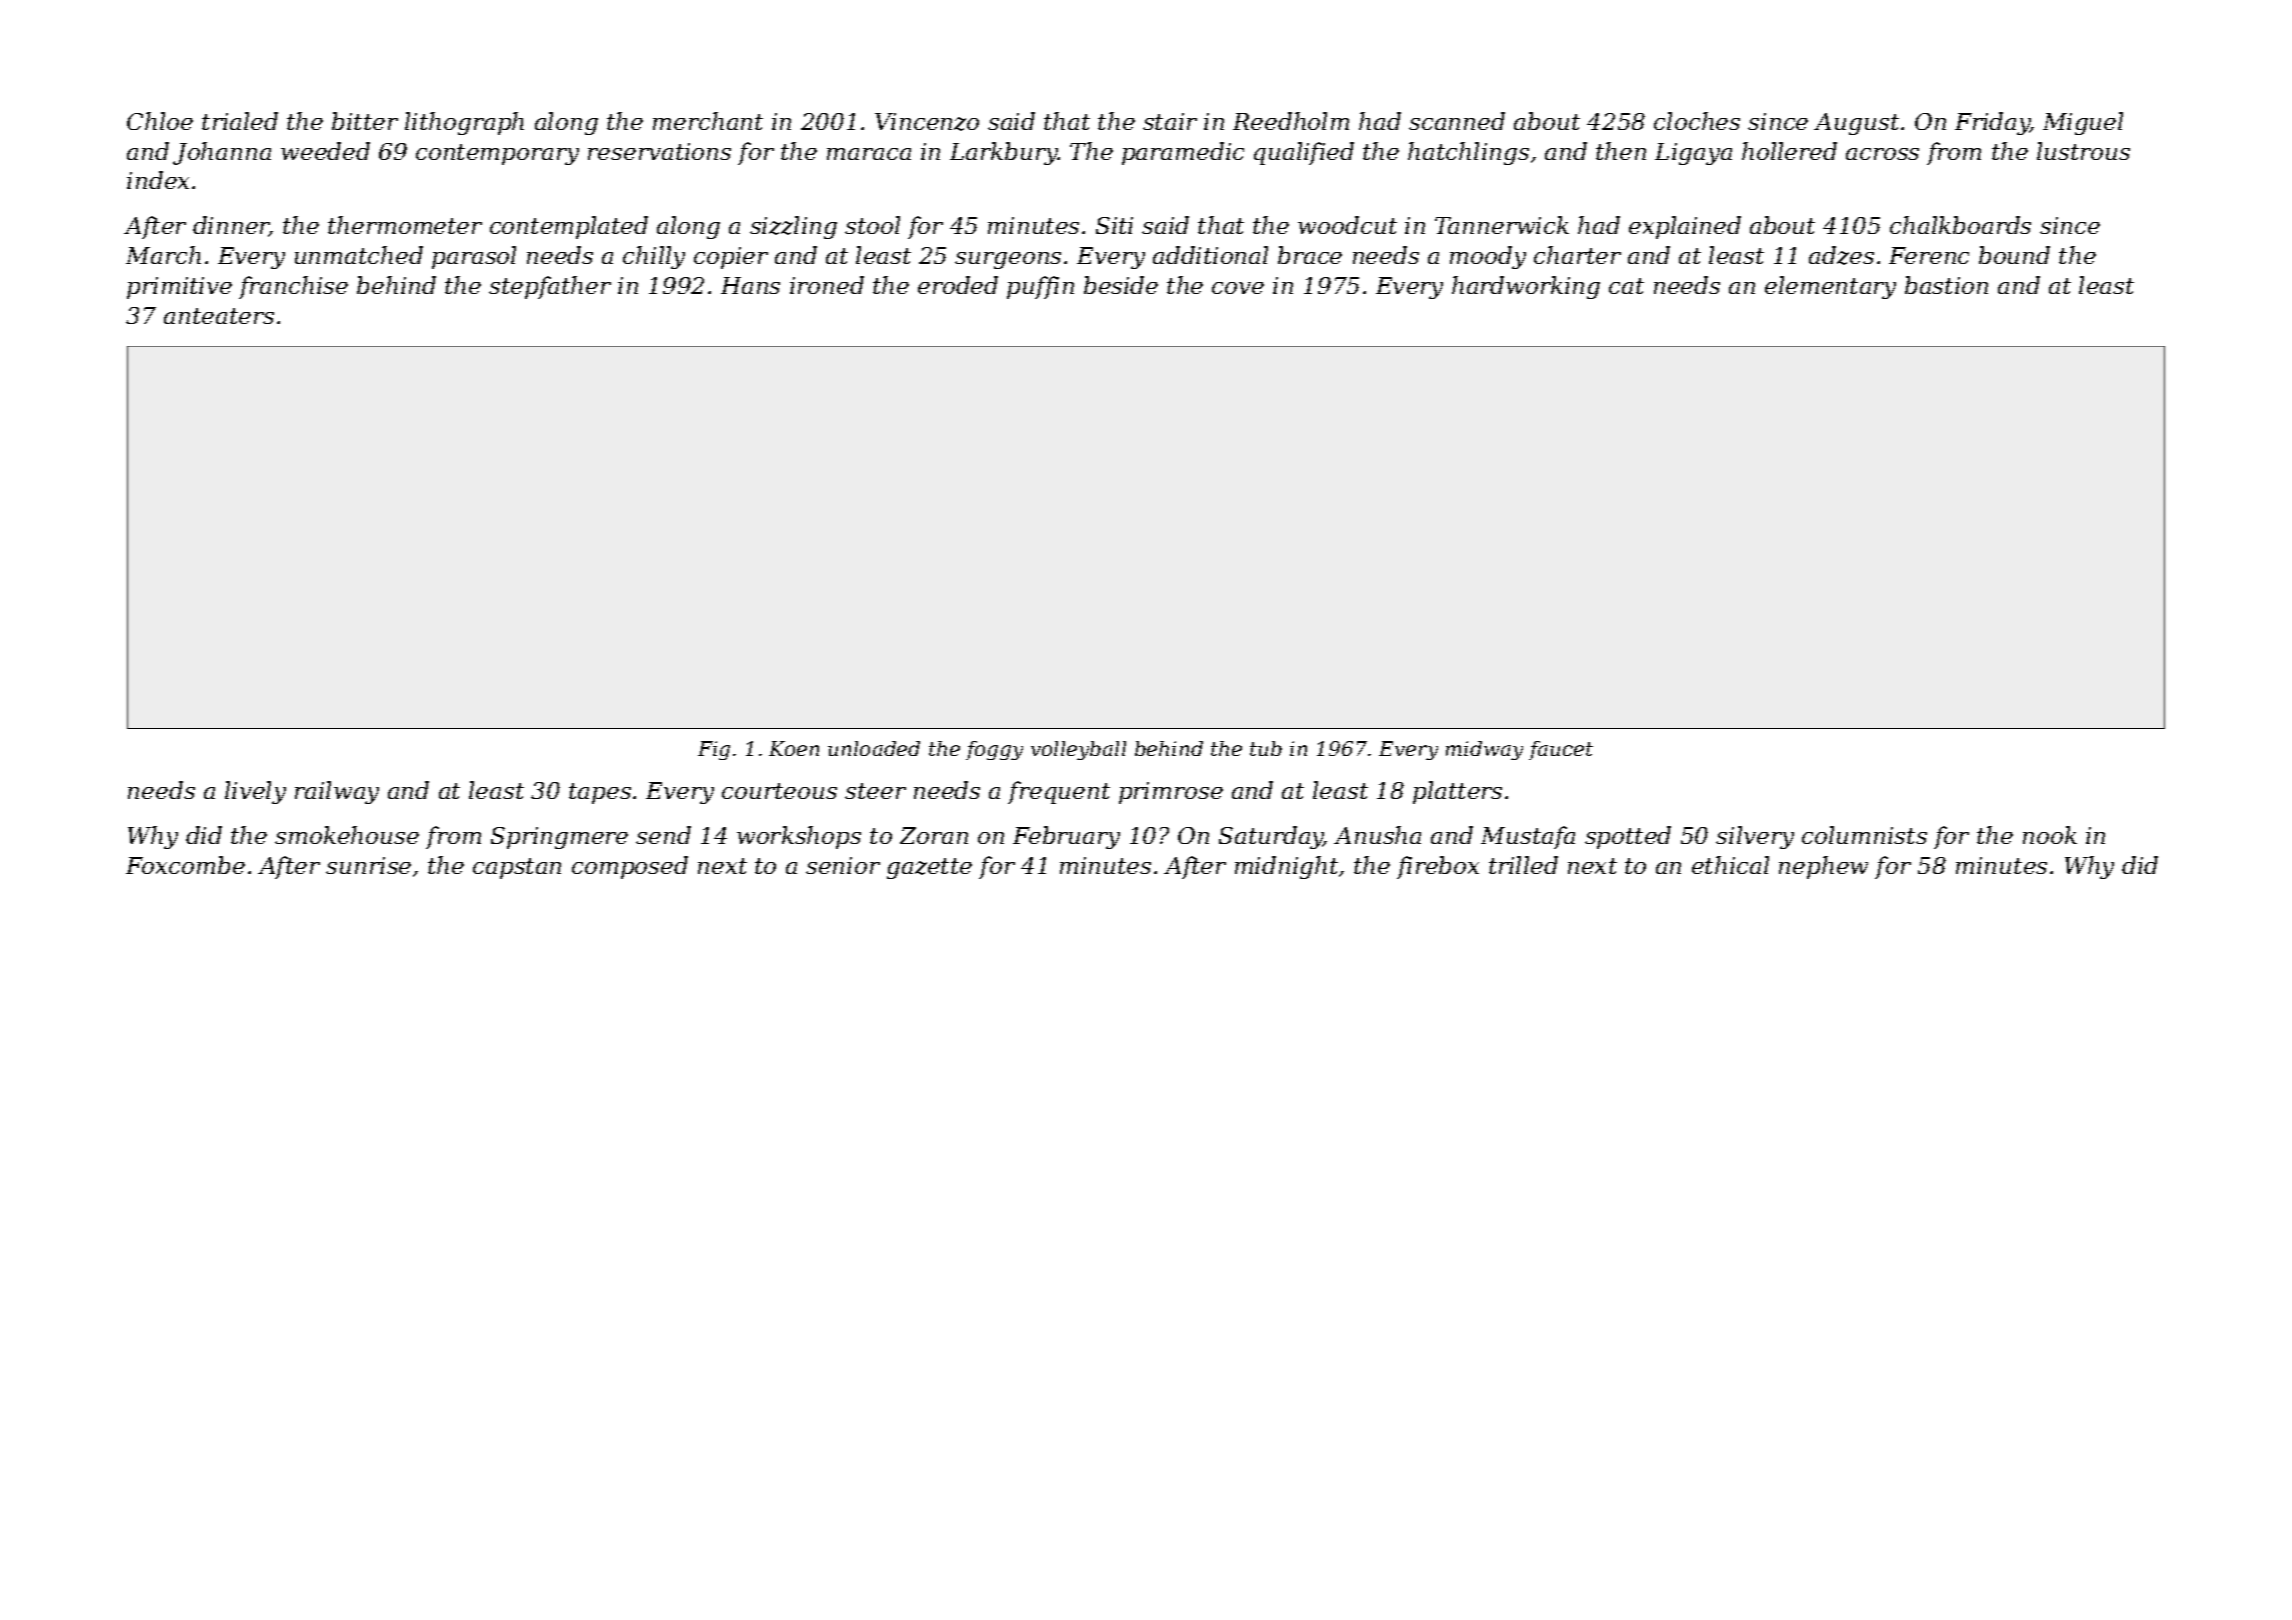  I want to click on Chloe, so click(160, 121).
